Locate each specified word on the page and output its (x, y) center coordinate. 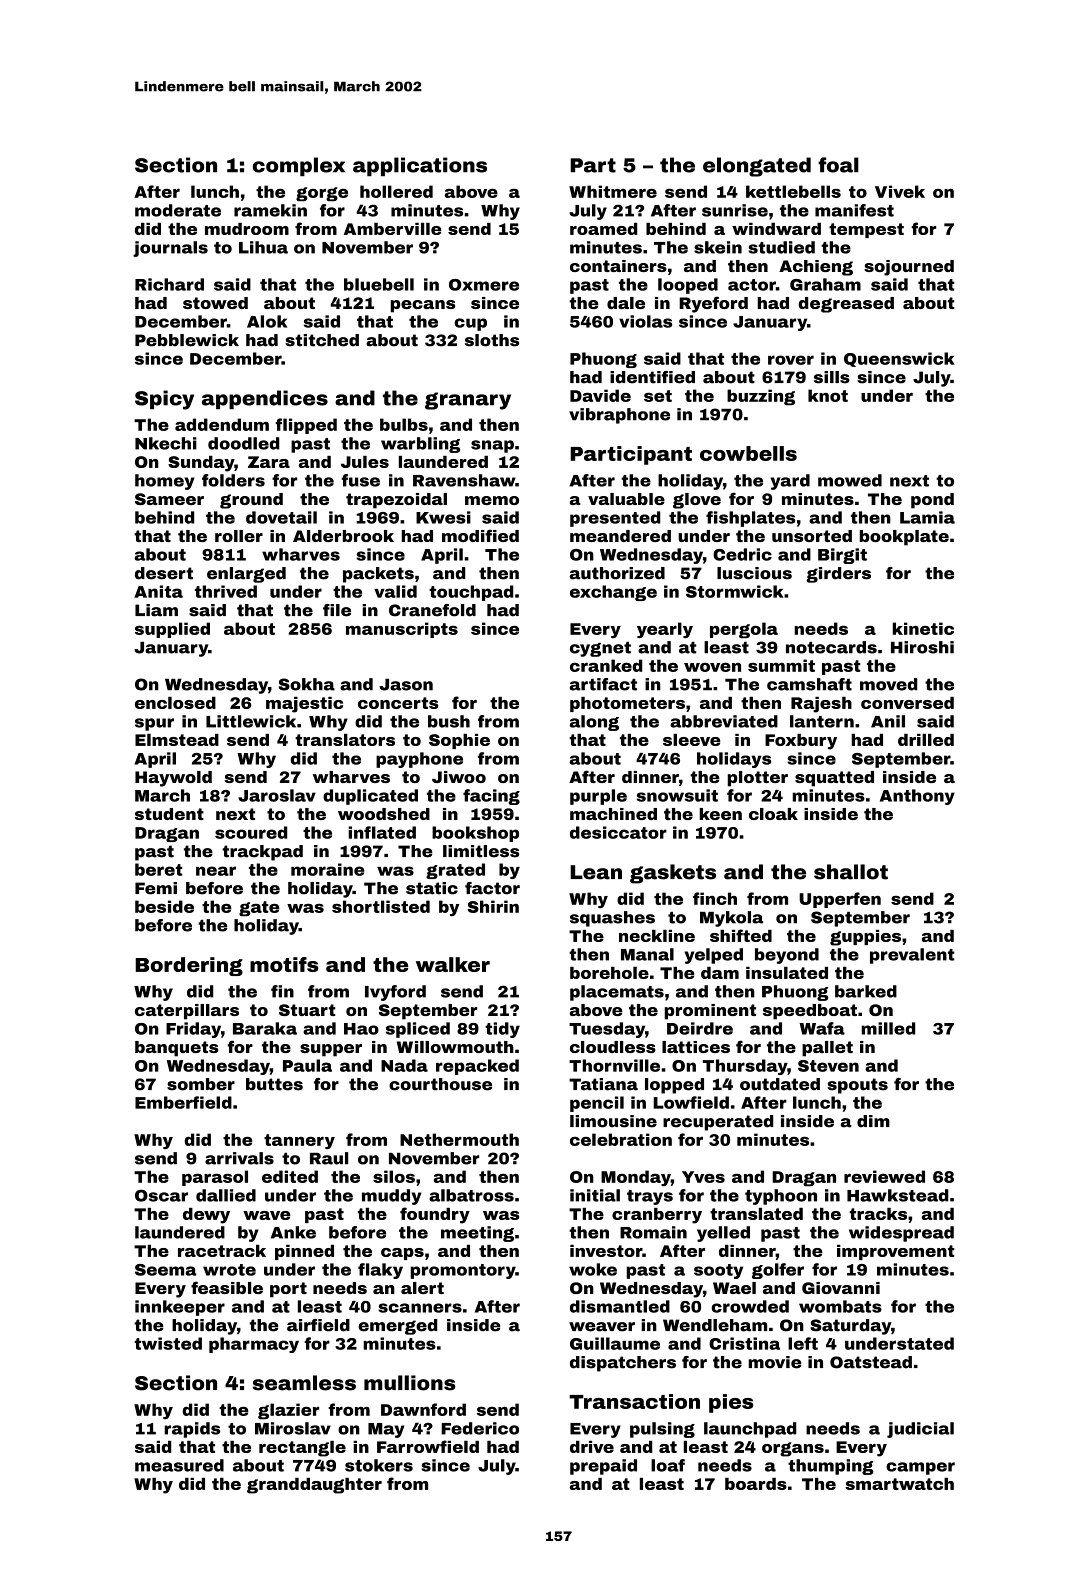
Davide (600, 395)
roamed (603, 229)
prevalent (912, 956)
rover (791, 360)
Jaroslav (277, 795)
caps (402, 1254)
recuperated (718, 1123)
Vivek (900, 191)
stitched (322, 340)
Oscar (161, 1195)
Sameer (169, 499)
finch (715, 898)
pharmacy (254, 1345)
